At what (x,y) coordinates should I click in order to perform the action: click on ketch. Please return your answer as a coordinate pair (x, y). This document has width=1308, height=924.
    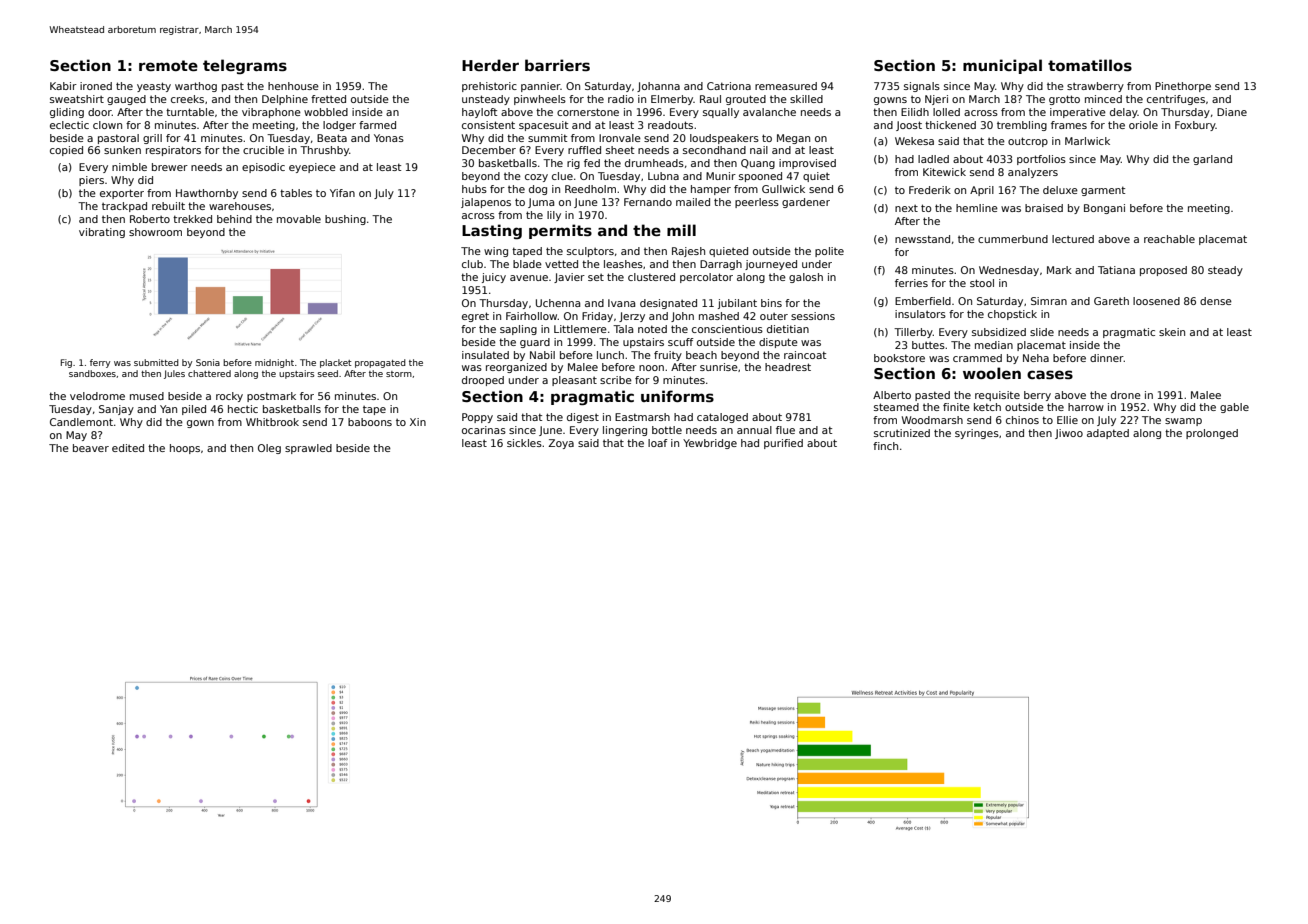
    Looking at the image, I should click on (987, 407).
